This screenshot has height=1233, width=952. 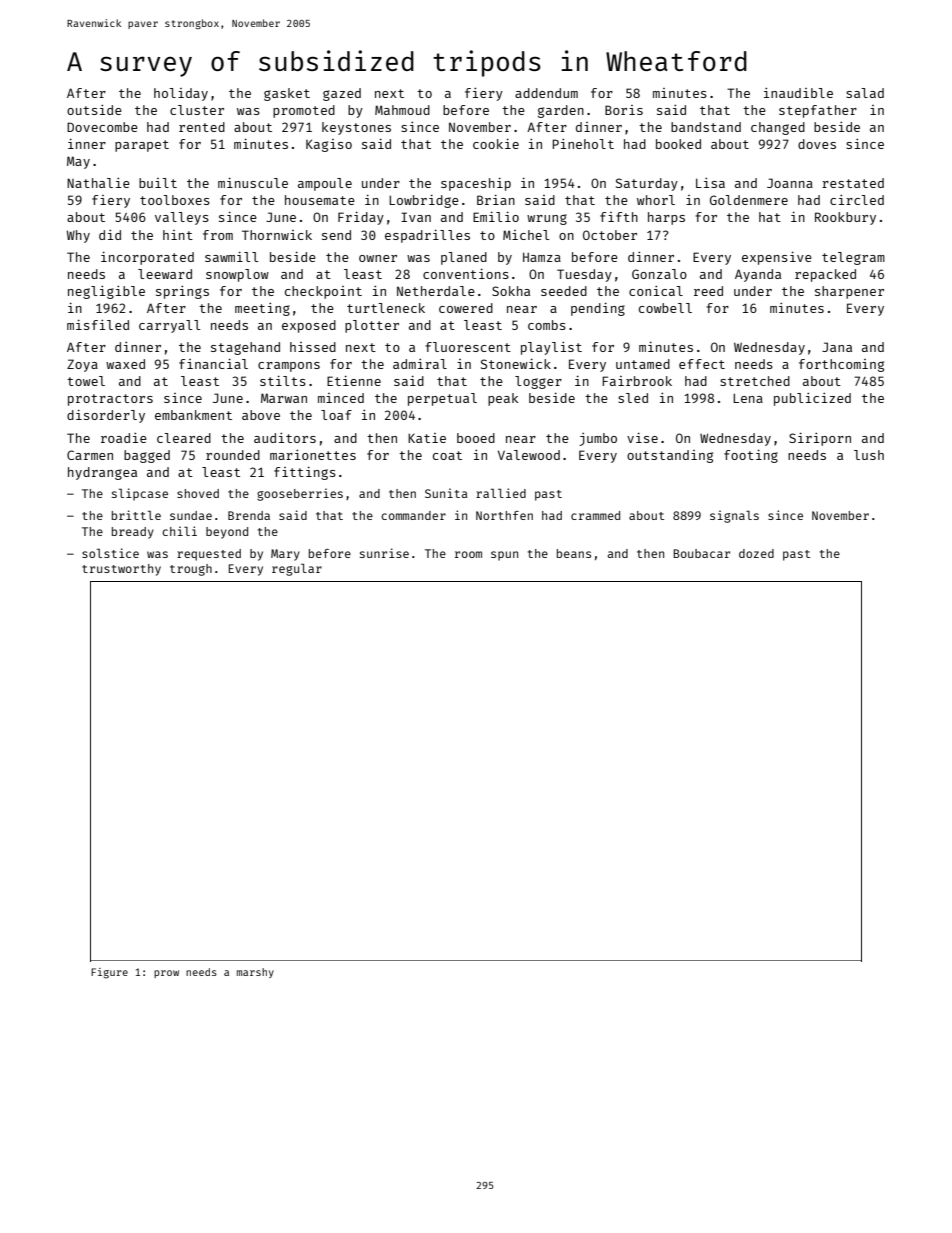 What do you see at coordinates (166, 974) in the screenshot?
I see `prow` at bounding box center [166, 974].
